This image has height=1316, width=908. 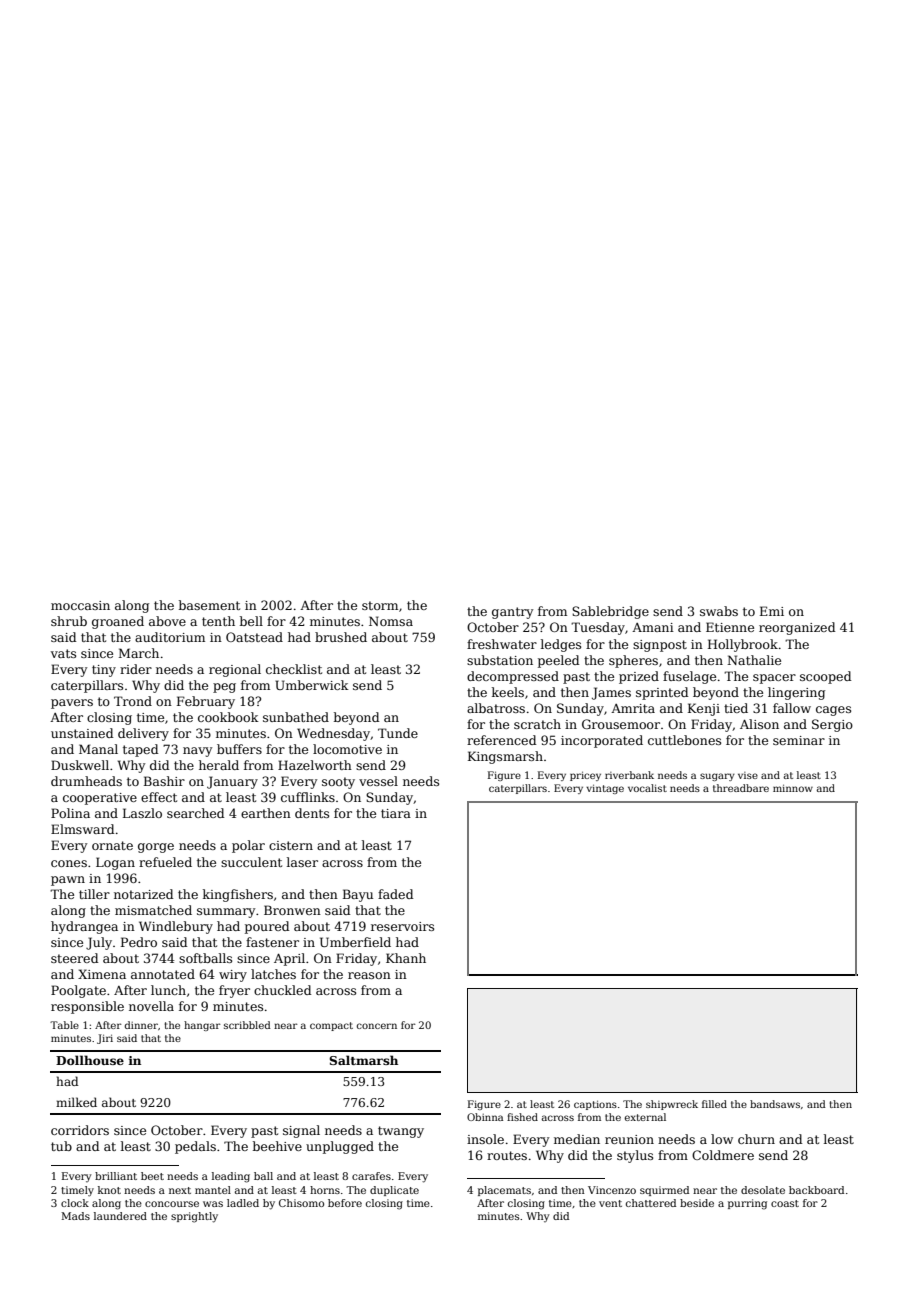 I want to click on bandsaws, so click(x=775, y=1104).
